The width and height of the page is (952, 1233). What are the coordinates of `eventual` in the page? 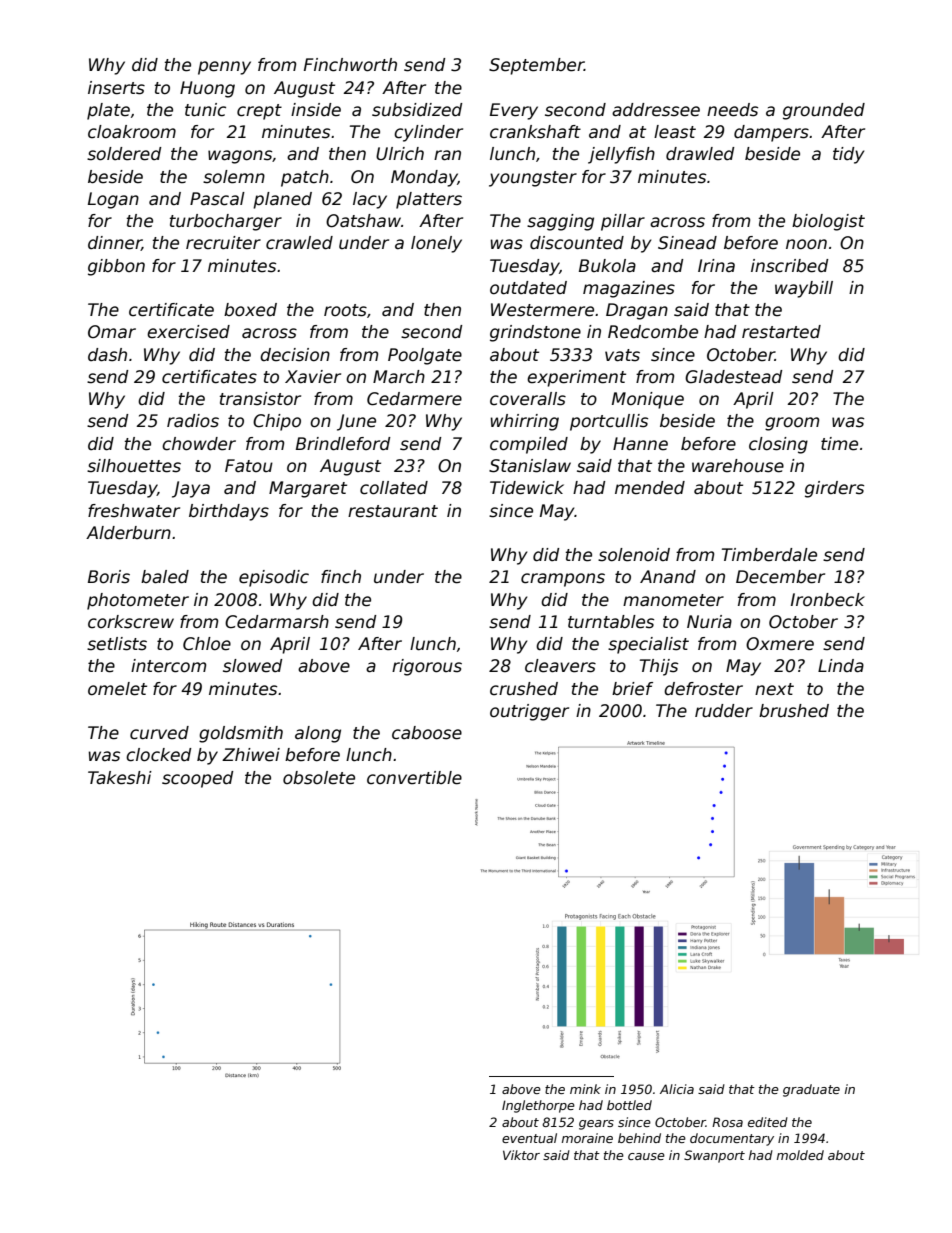 It's located at (529, 1138).
